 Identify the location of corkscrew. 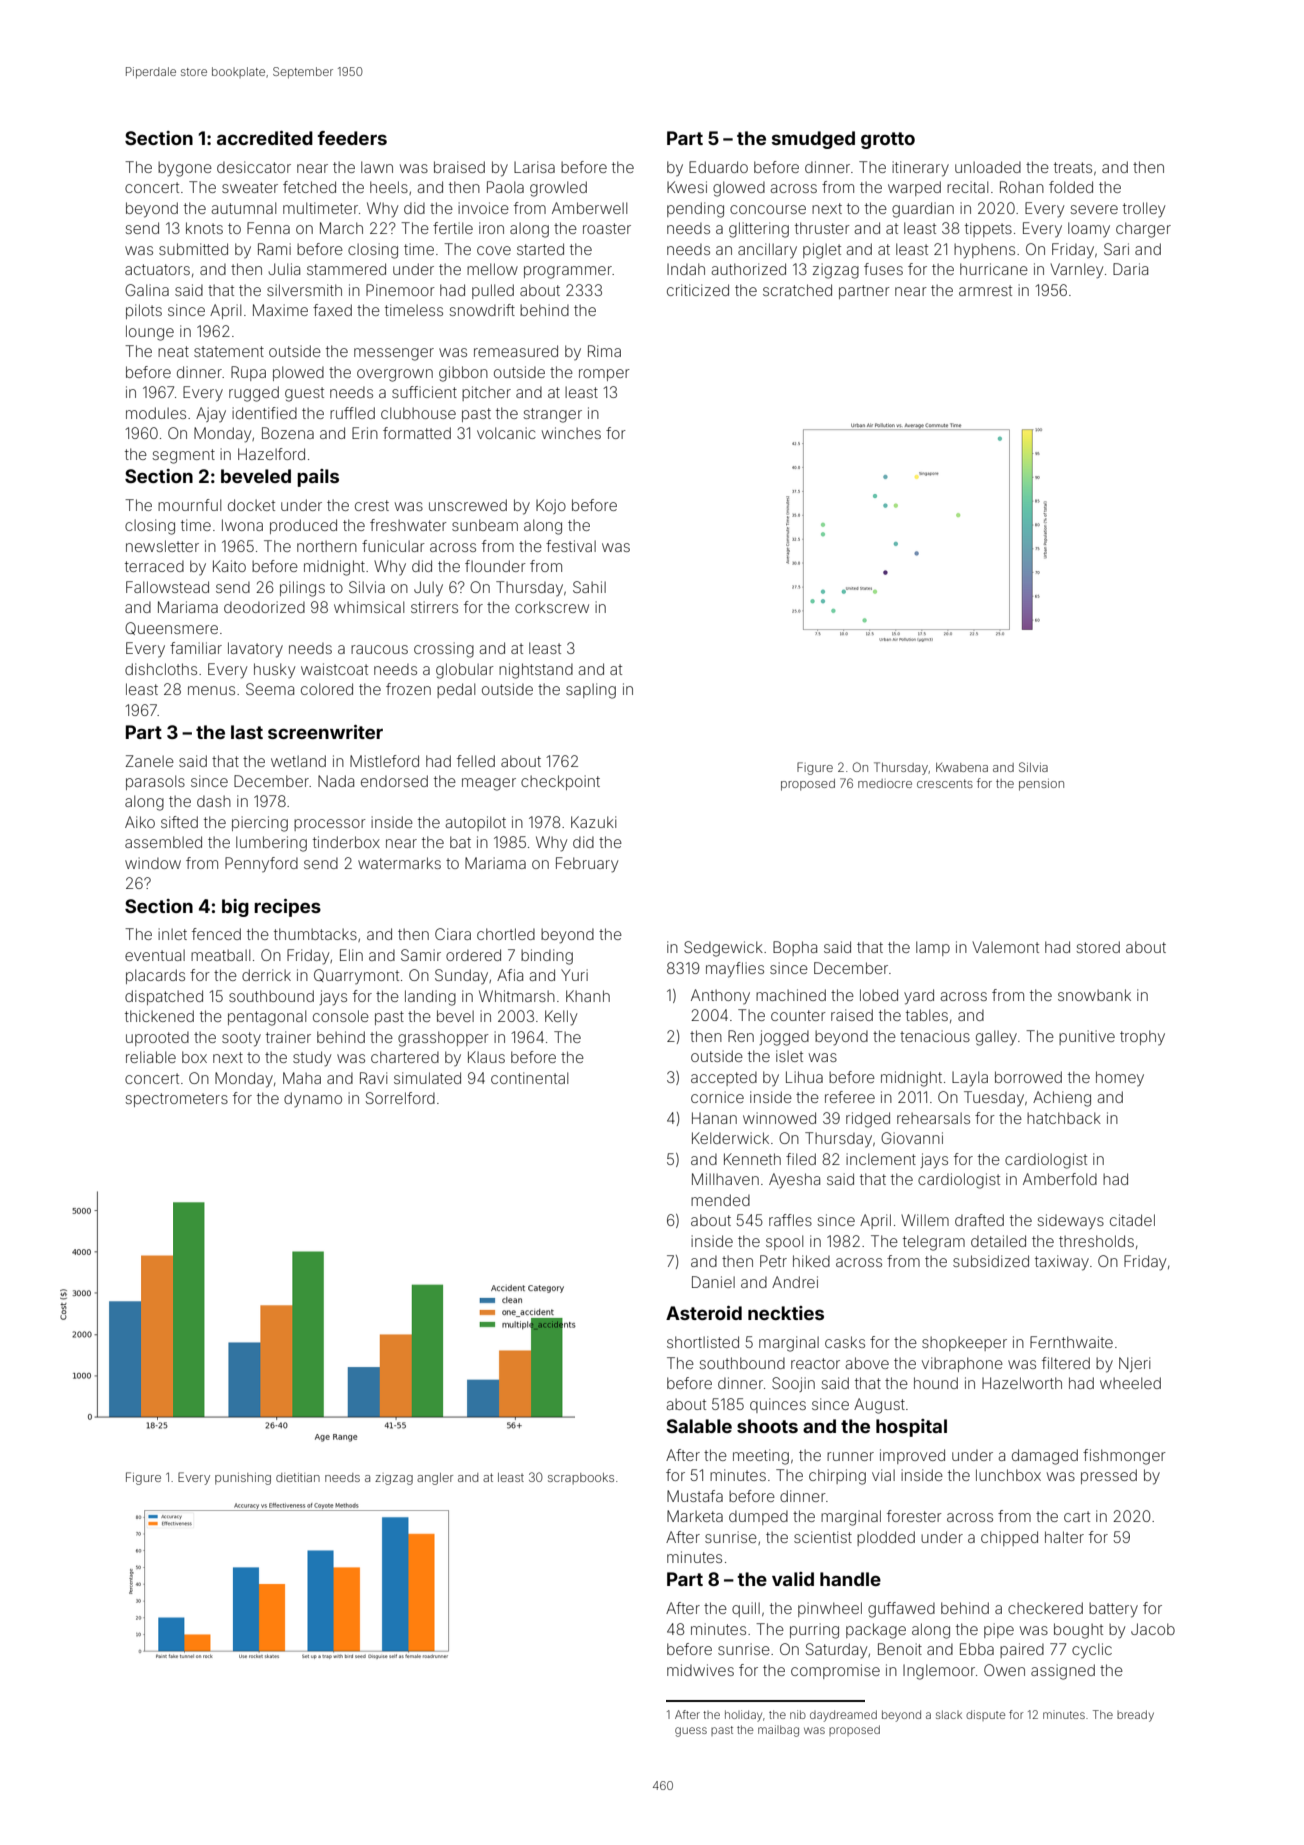
(552, 607).
